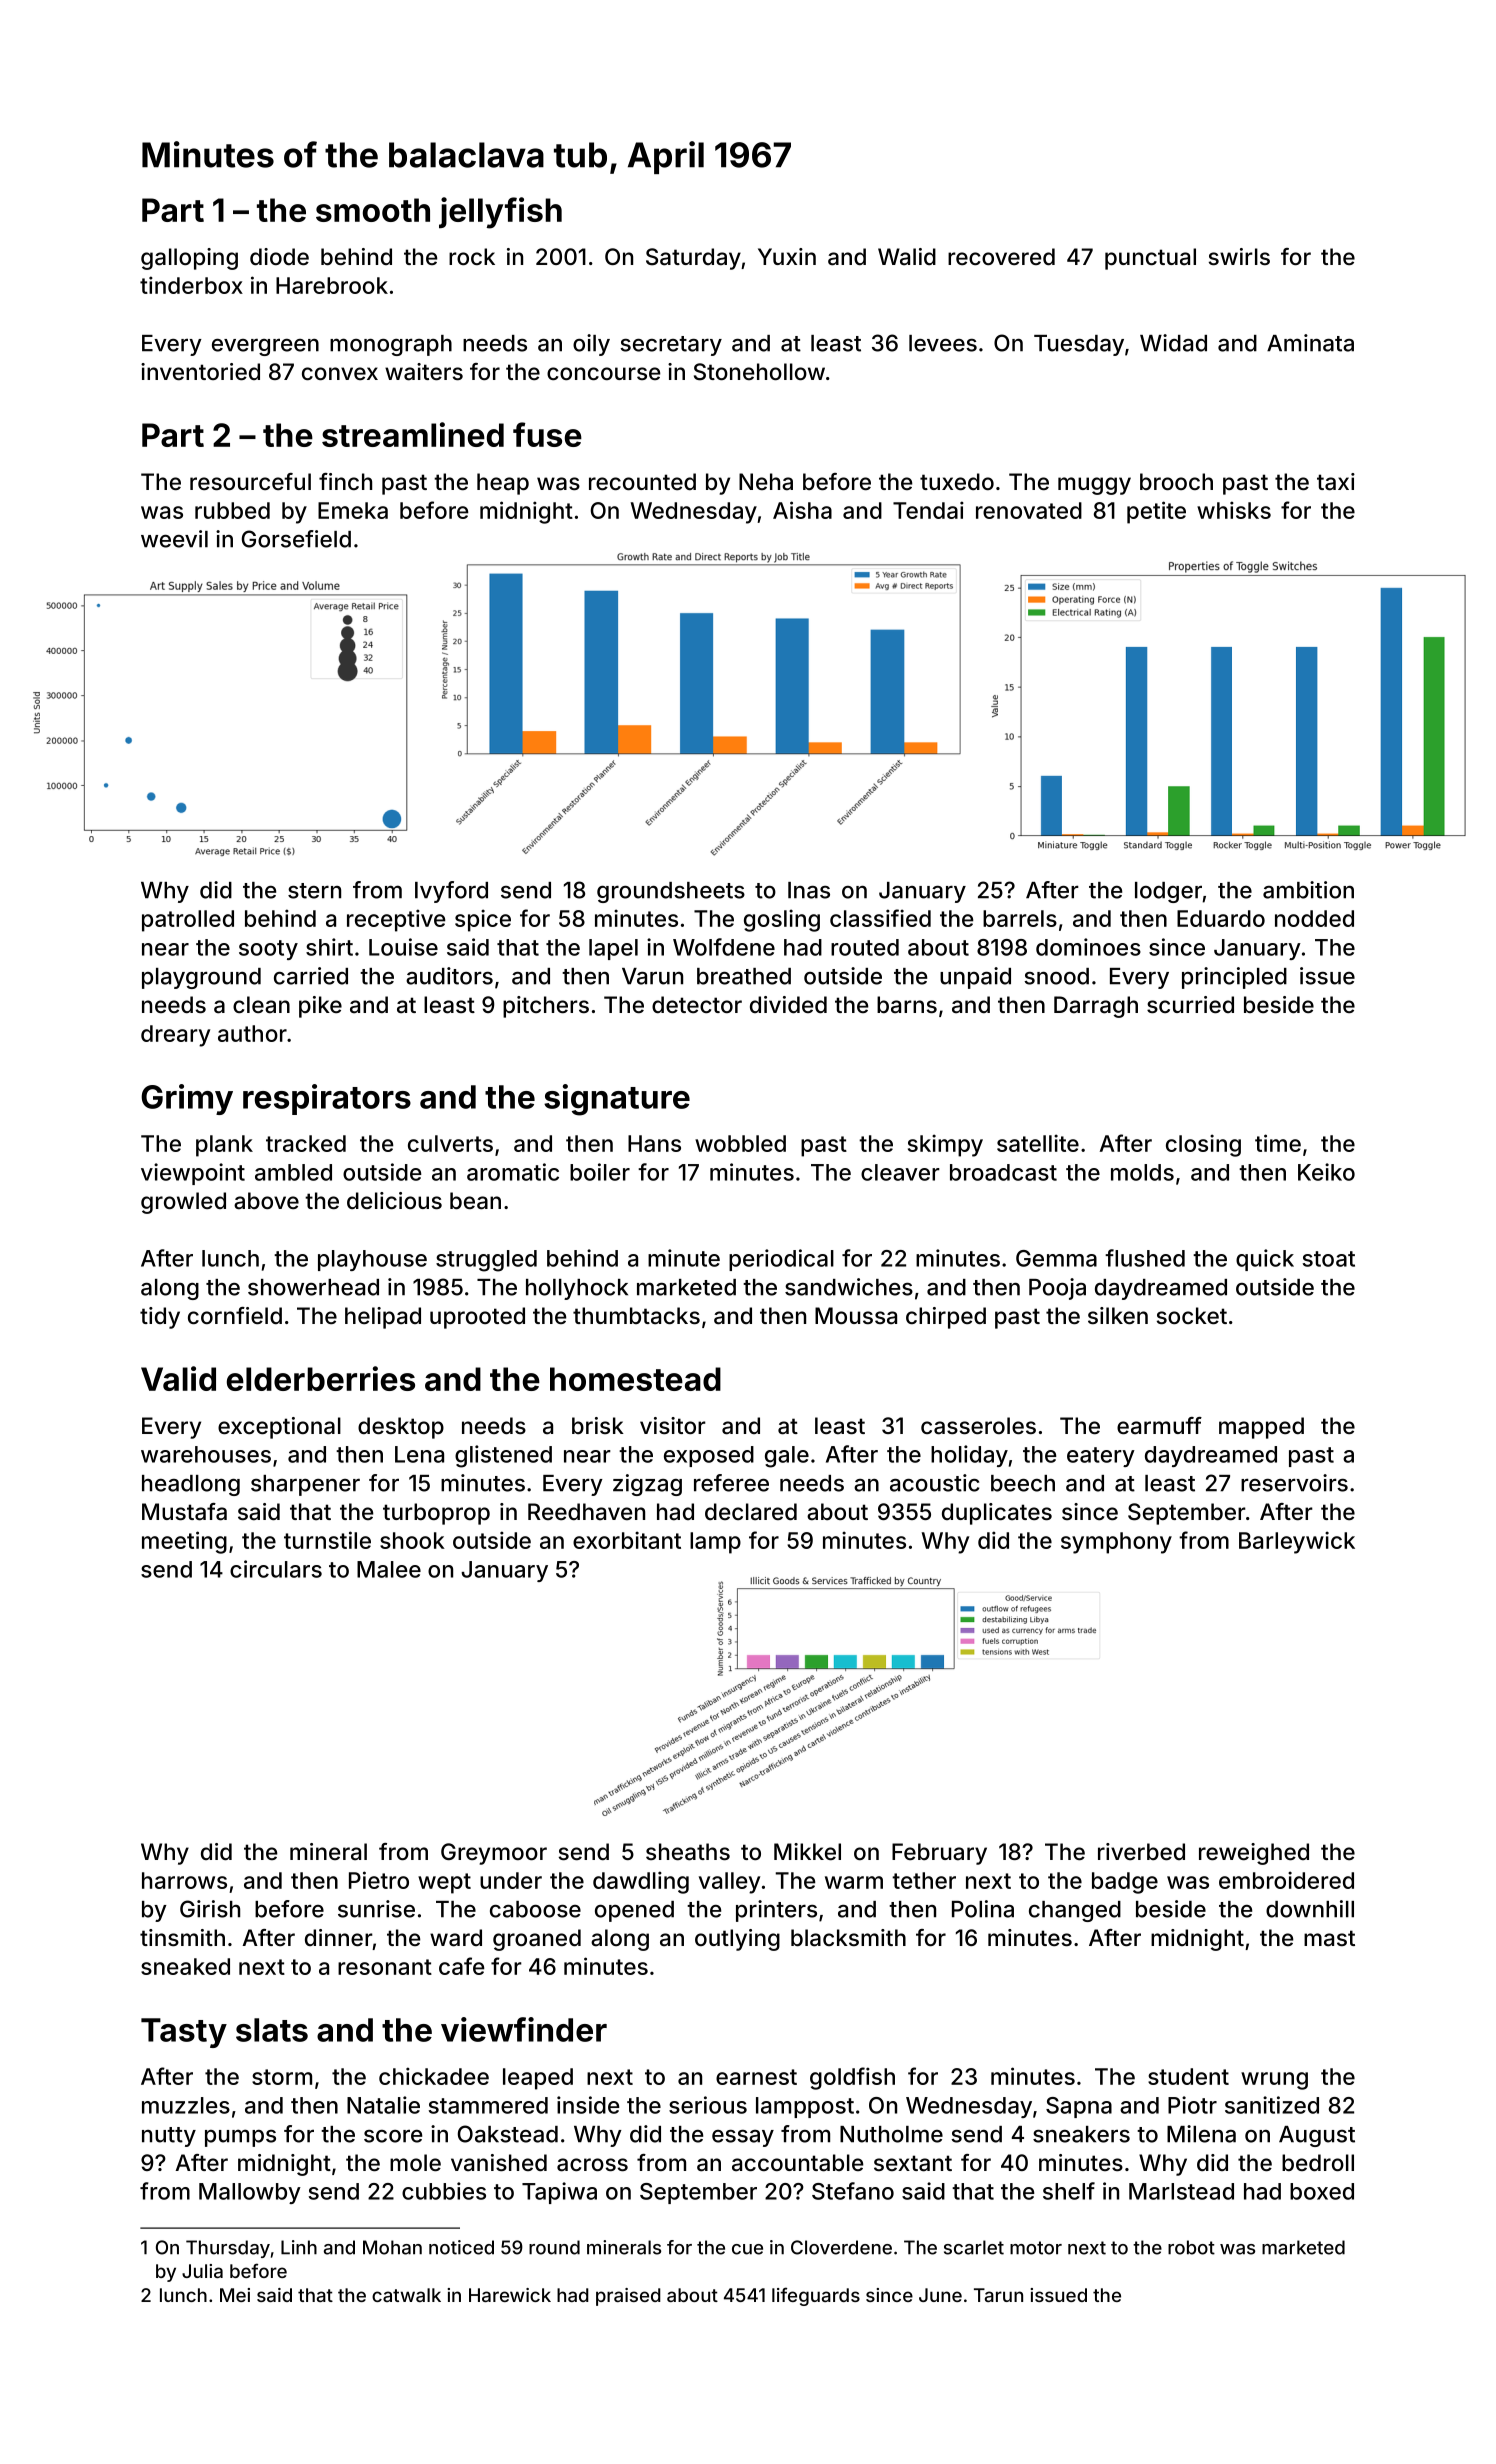 Image resolution: width=1496 pixels, height=2464 pixels. Describe the element at coordinates (314, 891) in the screenshot. I see `stern` at that location.
